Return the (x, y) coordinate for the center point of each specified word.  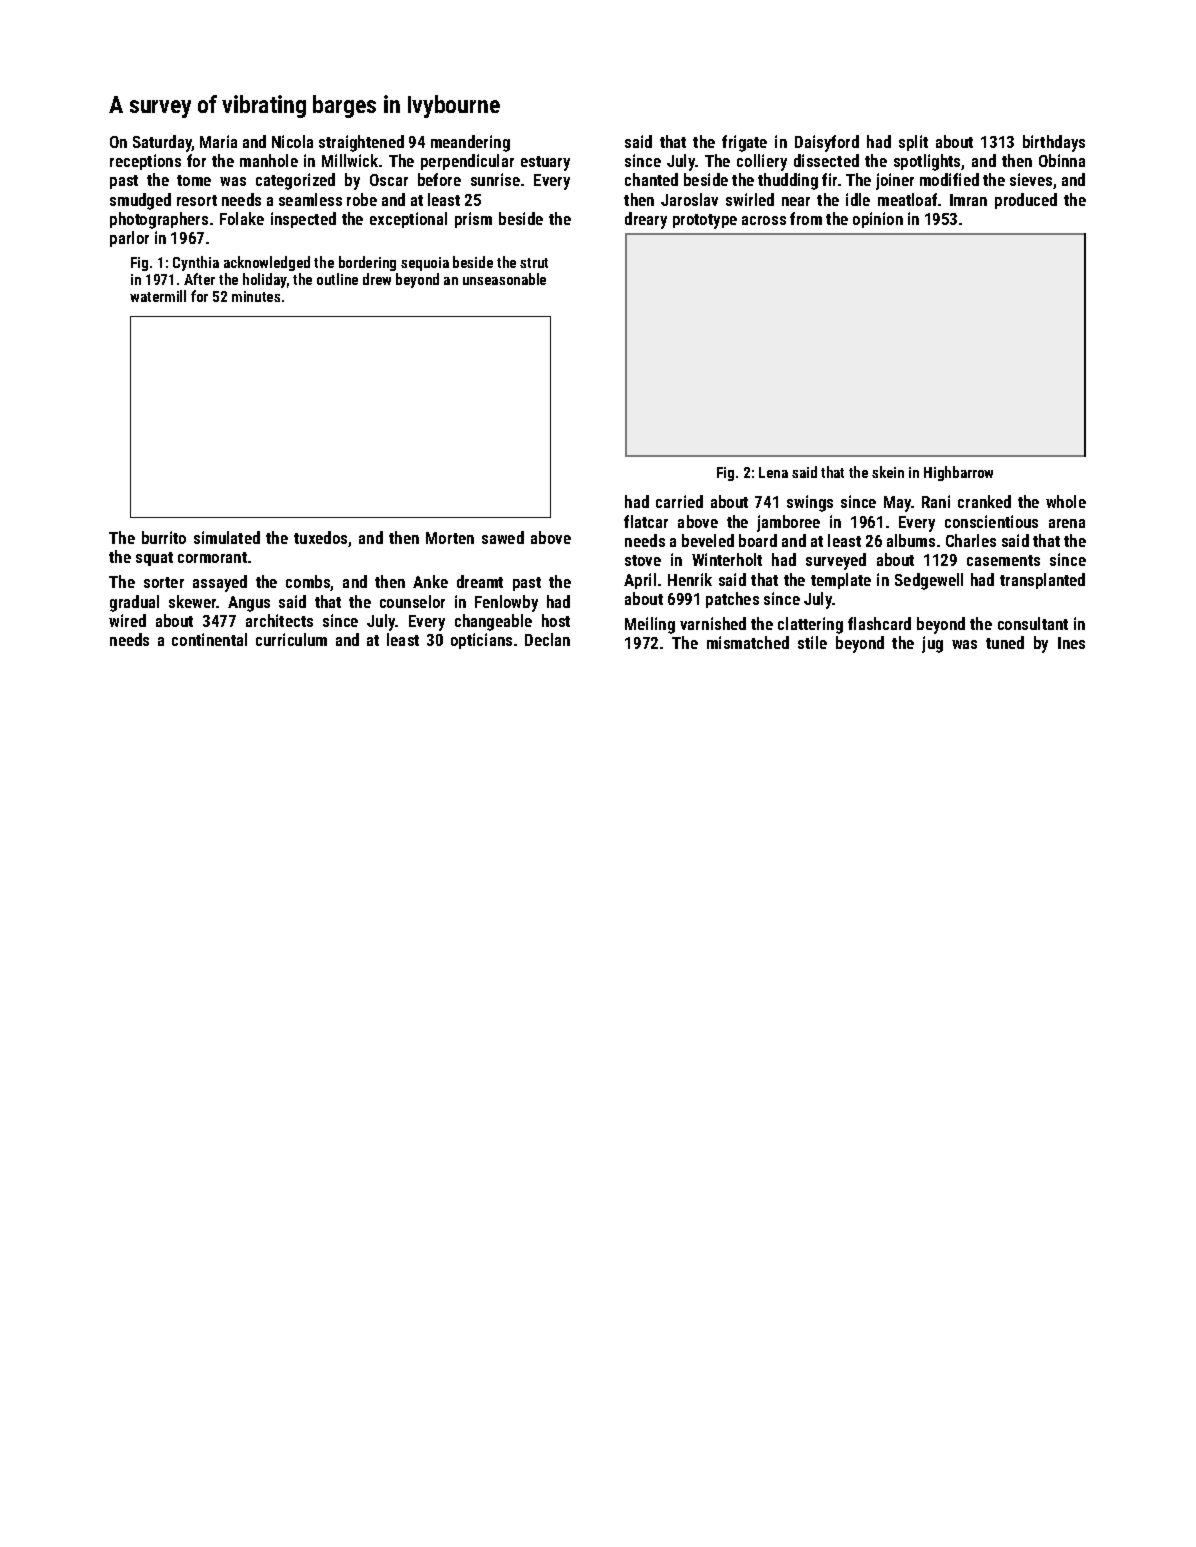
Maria (218, 141)
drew (377, 279)
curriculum (291, 639)
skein (888, 472)
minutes (256, 296)
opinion (878, 220)
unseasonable (504, 279)
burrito (164, 537)
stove (643, 560)
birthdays (1054, 143)
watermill (158, 296)
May (898, 504)
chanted (651, 179)
